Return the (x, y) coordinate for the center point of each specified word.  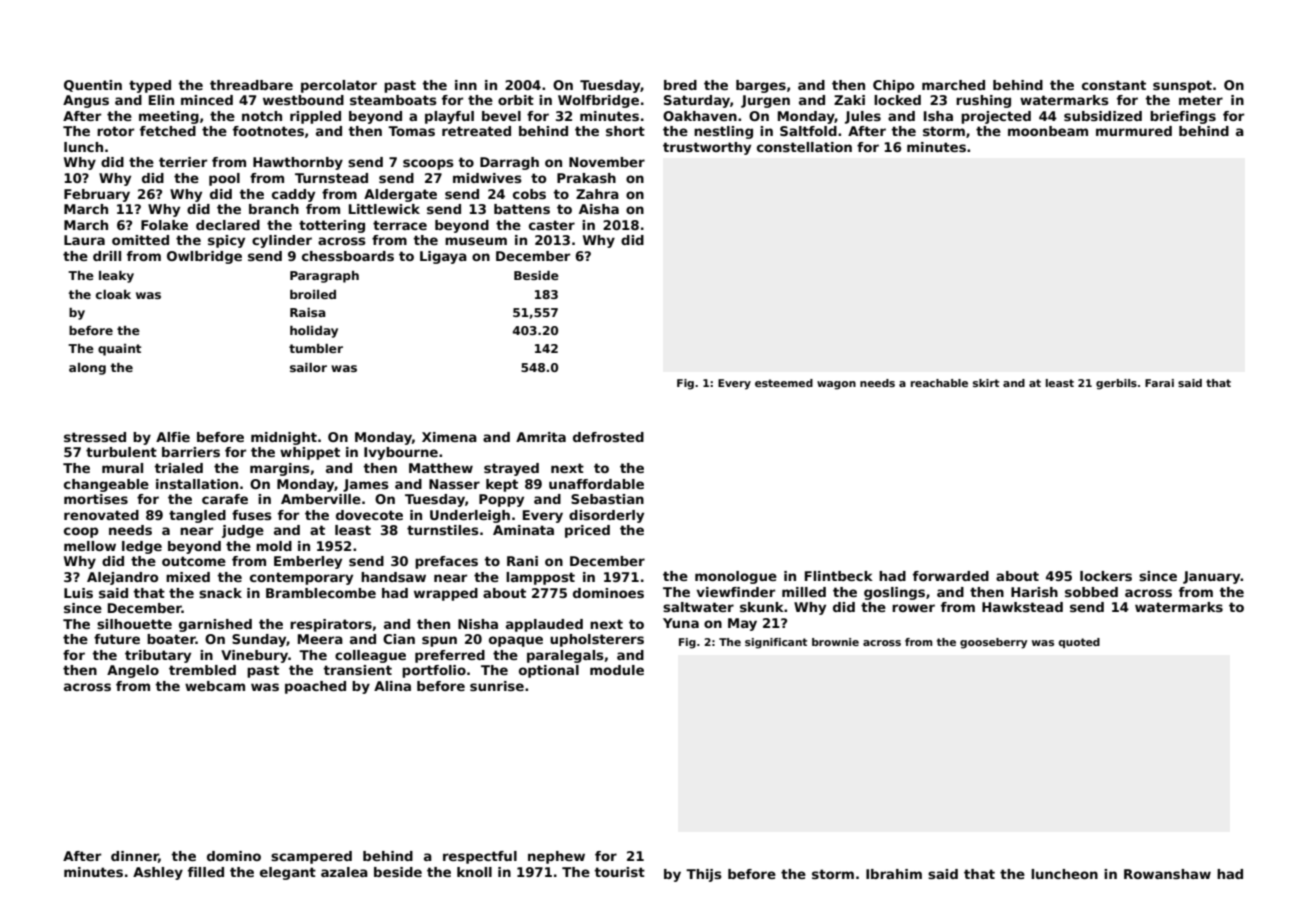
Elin (161, 100)
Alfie (173, 437)
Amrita (541, 437)
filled (206, 872)
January (1212, 577)
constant (1114, 85)
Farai (1159, 383)
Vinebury (254, 656)
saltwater (698, 607)
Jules (863, 117)
